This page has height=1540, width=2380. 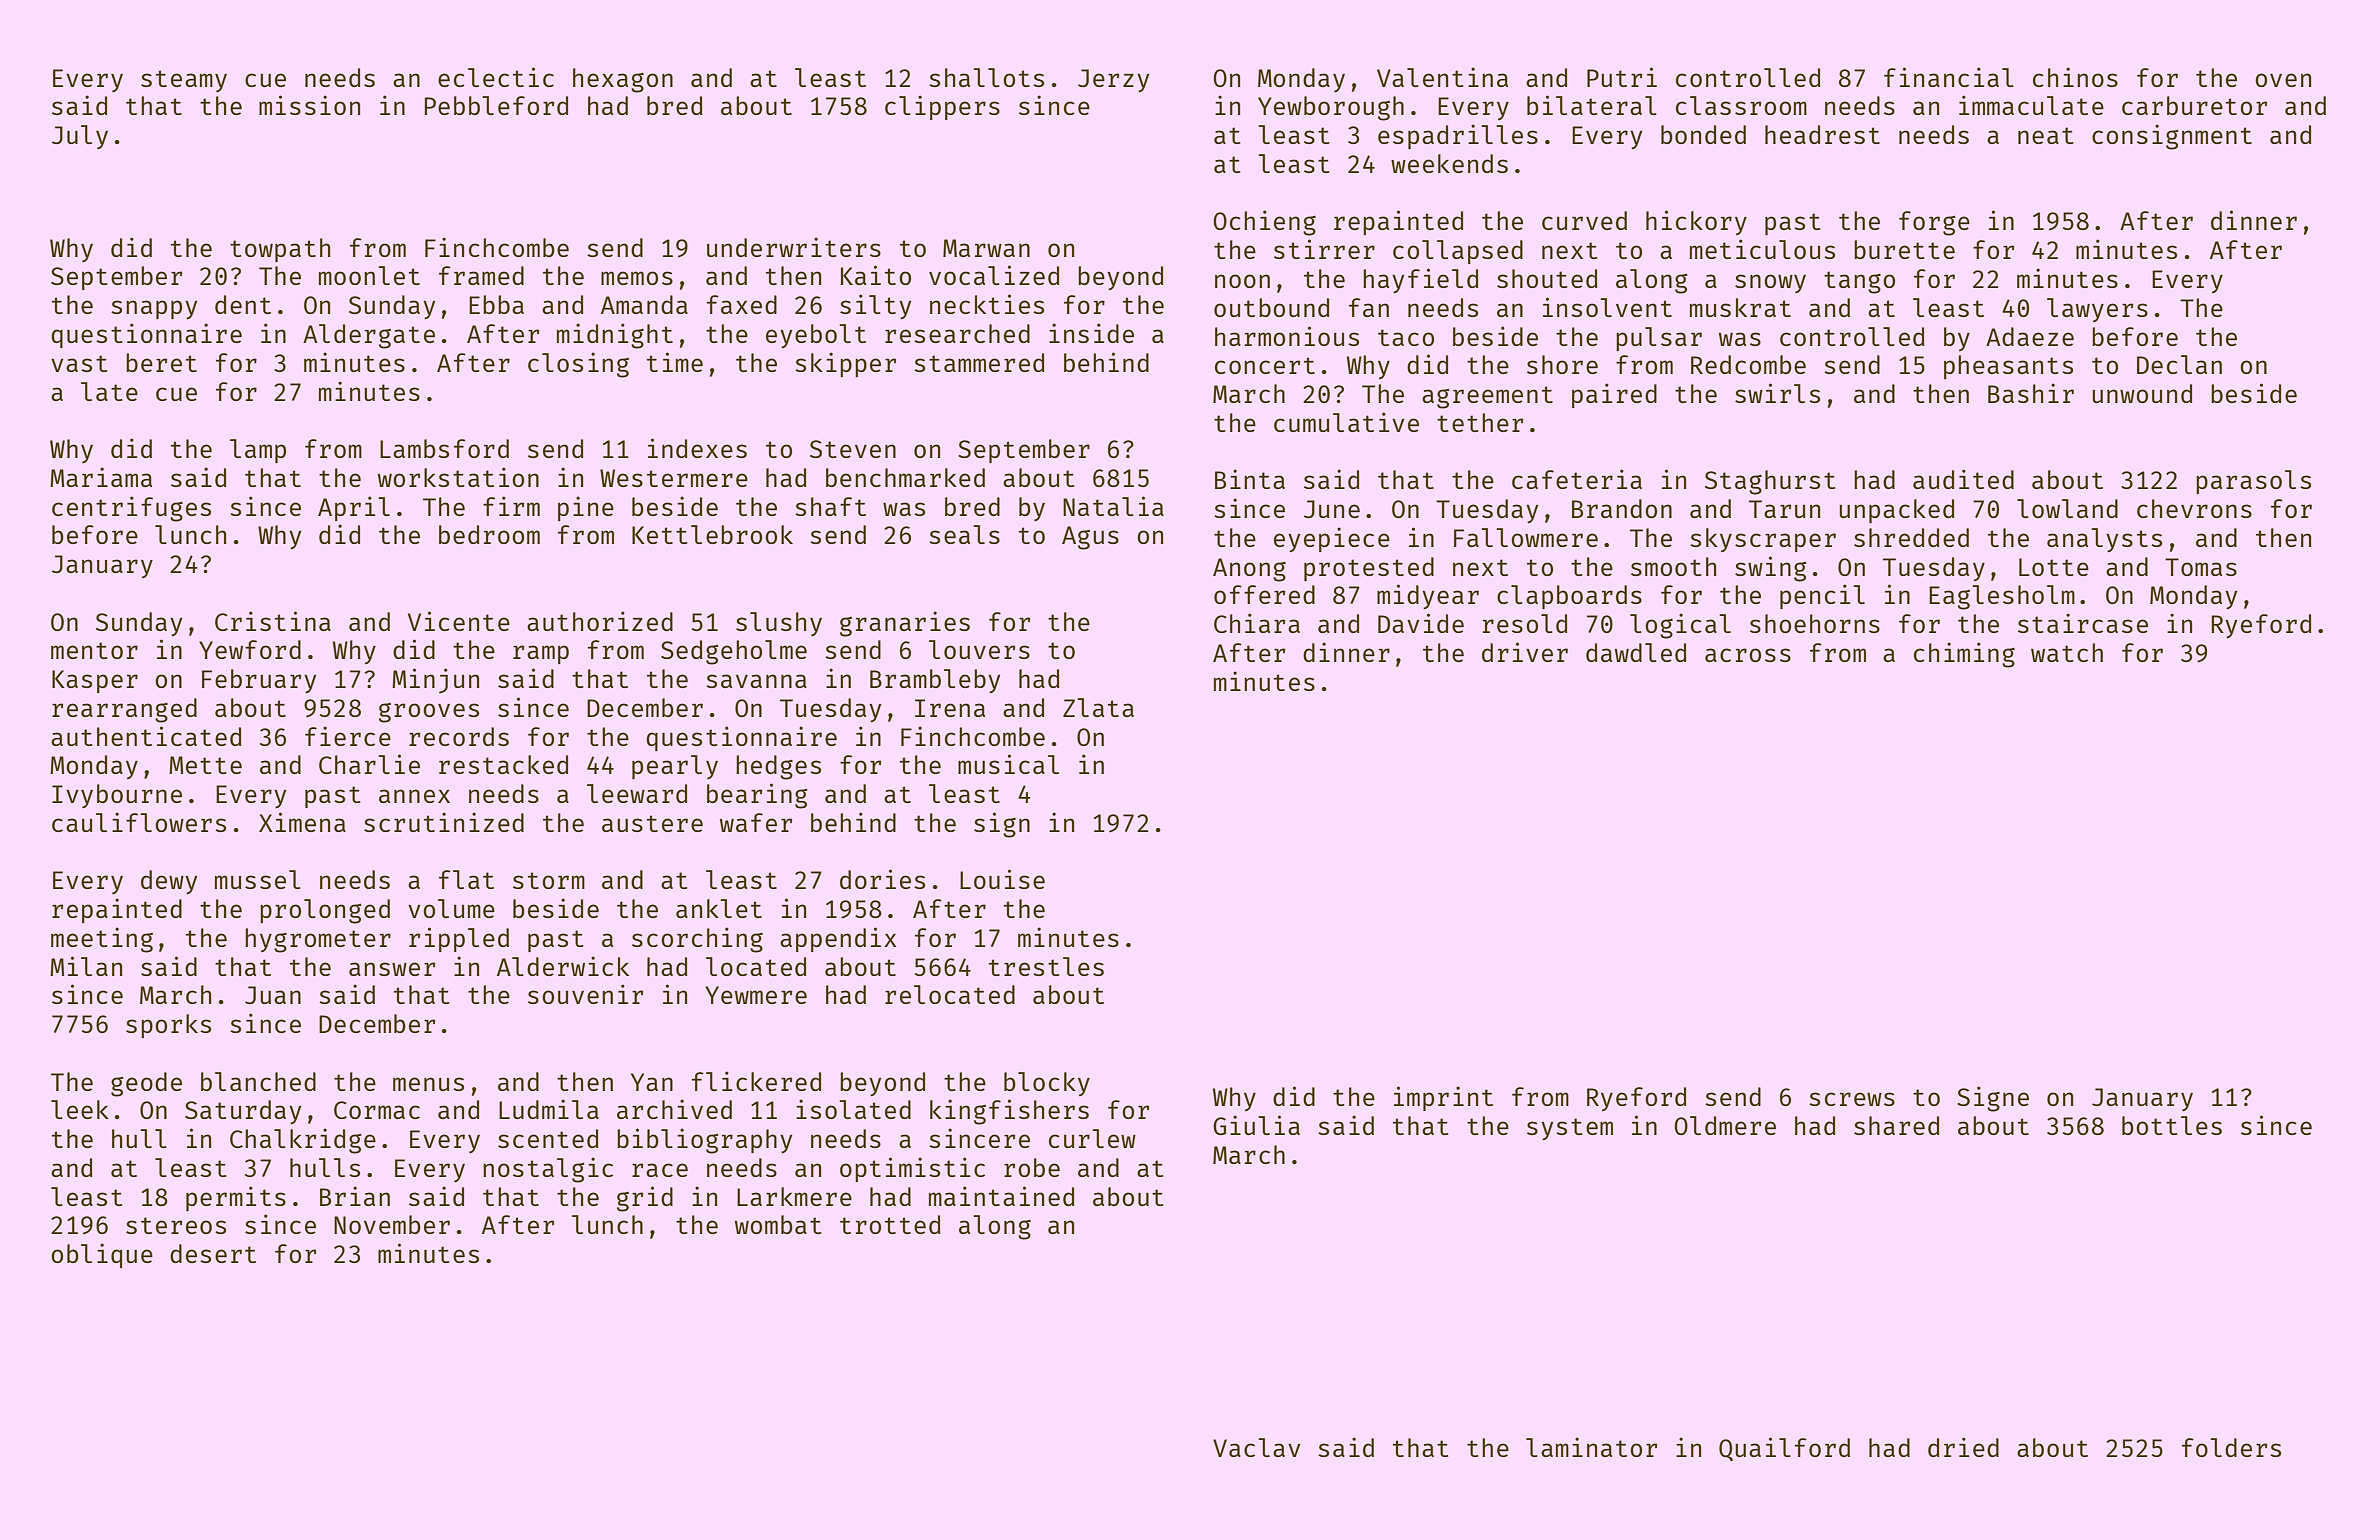 I want to click on Vaclav, so click(x=1257, y=1447).
